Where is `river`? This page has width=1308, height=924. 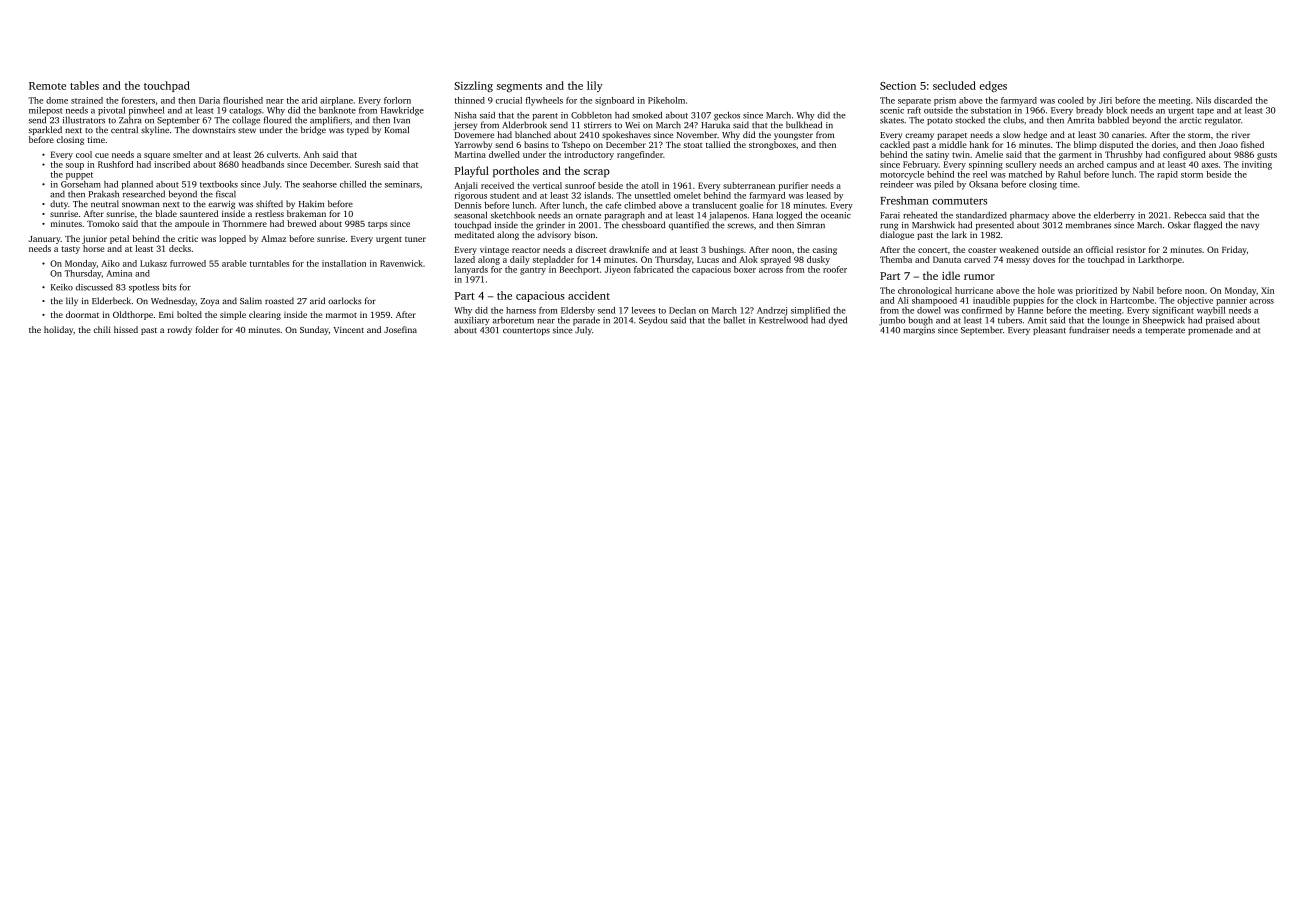
river is located at coordinates (1241, 135).
